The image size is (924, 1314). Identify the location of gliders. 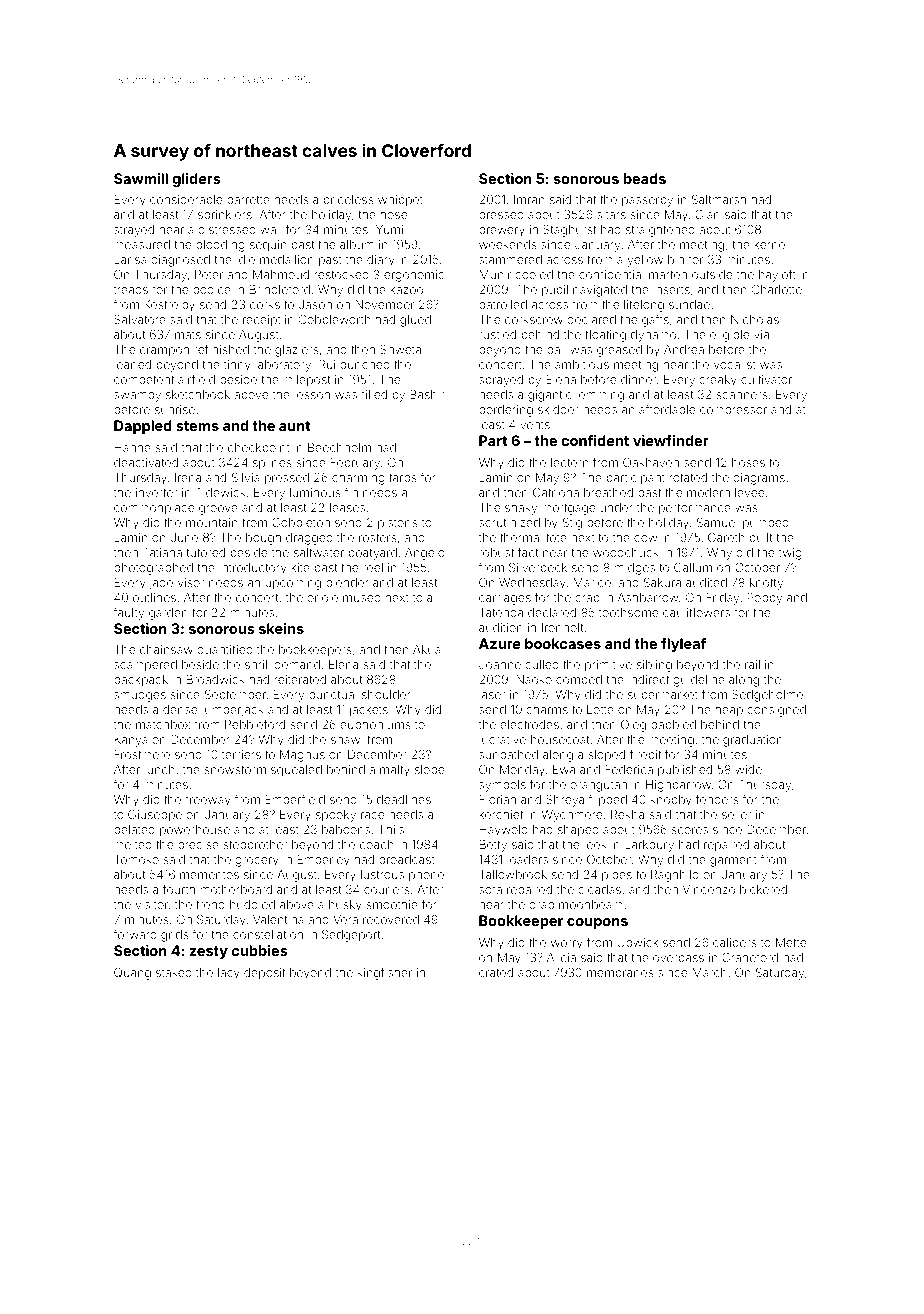
(197, 180).
